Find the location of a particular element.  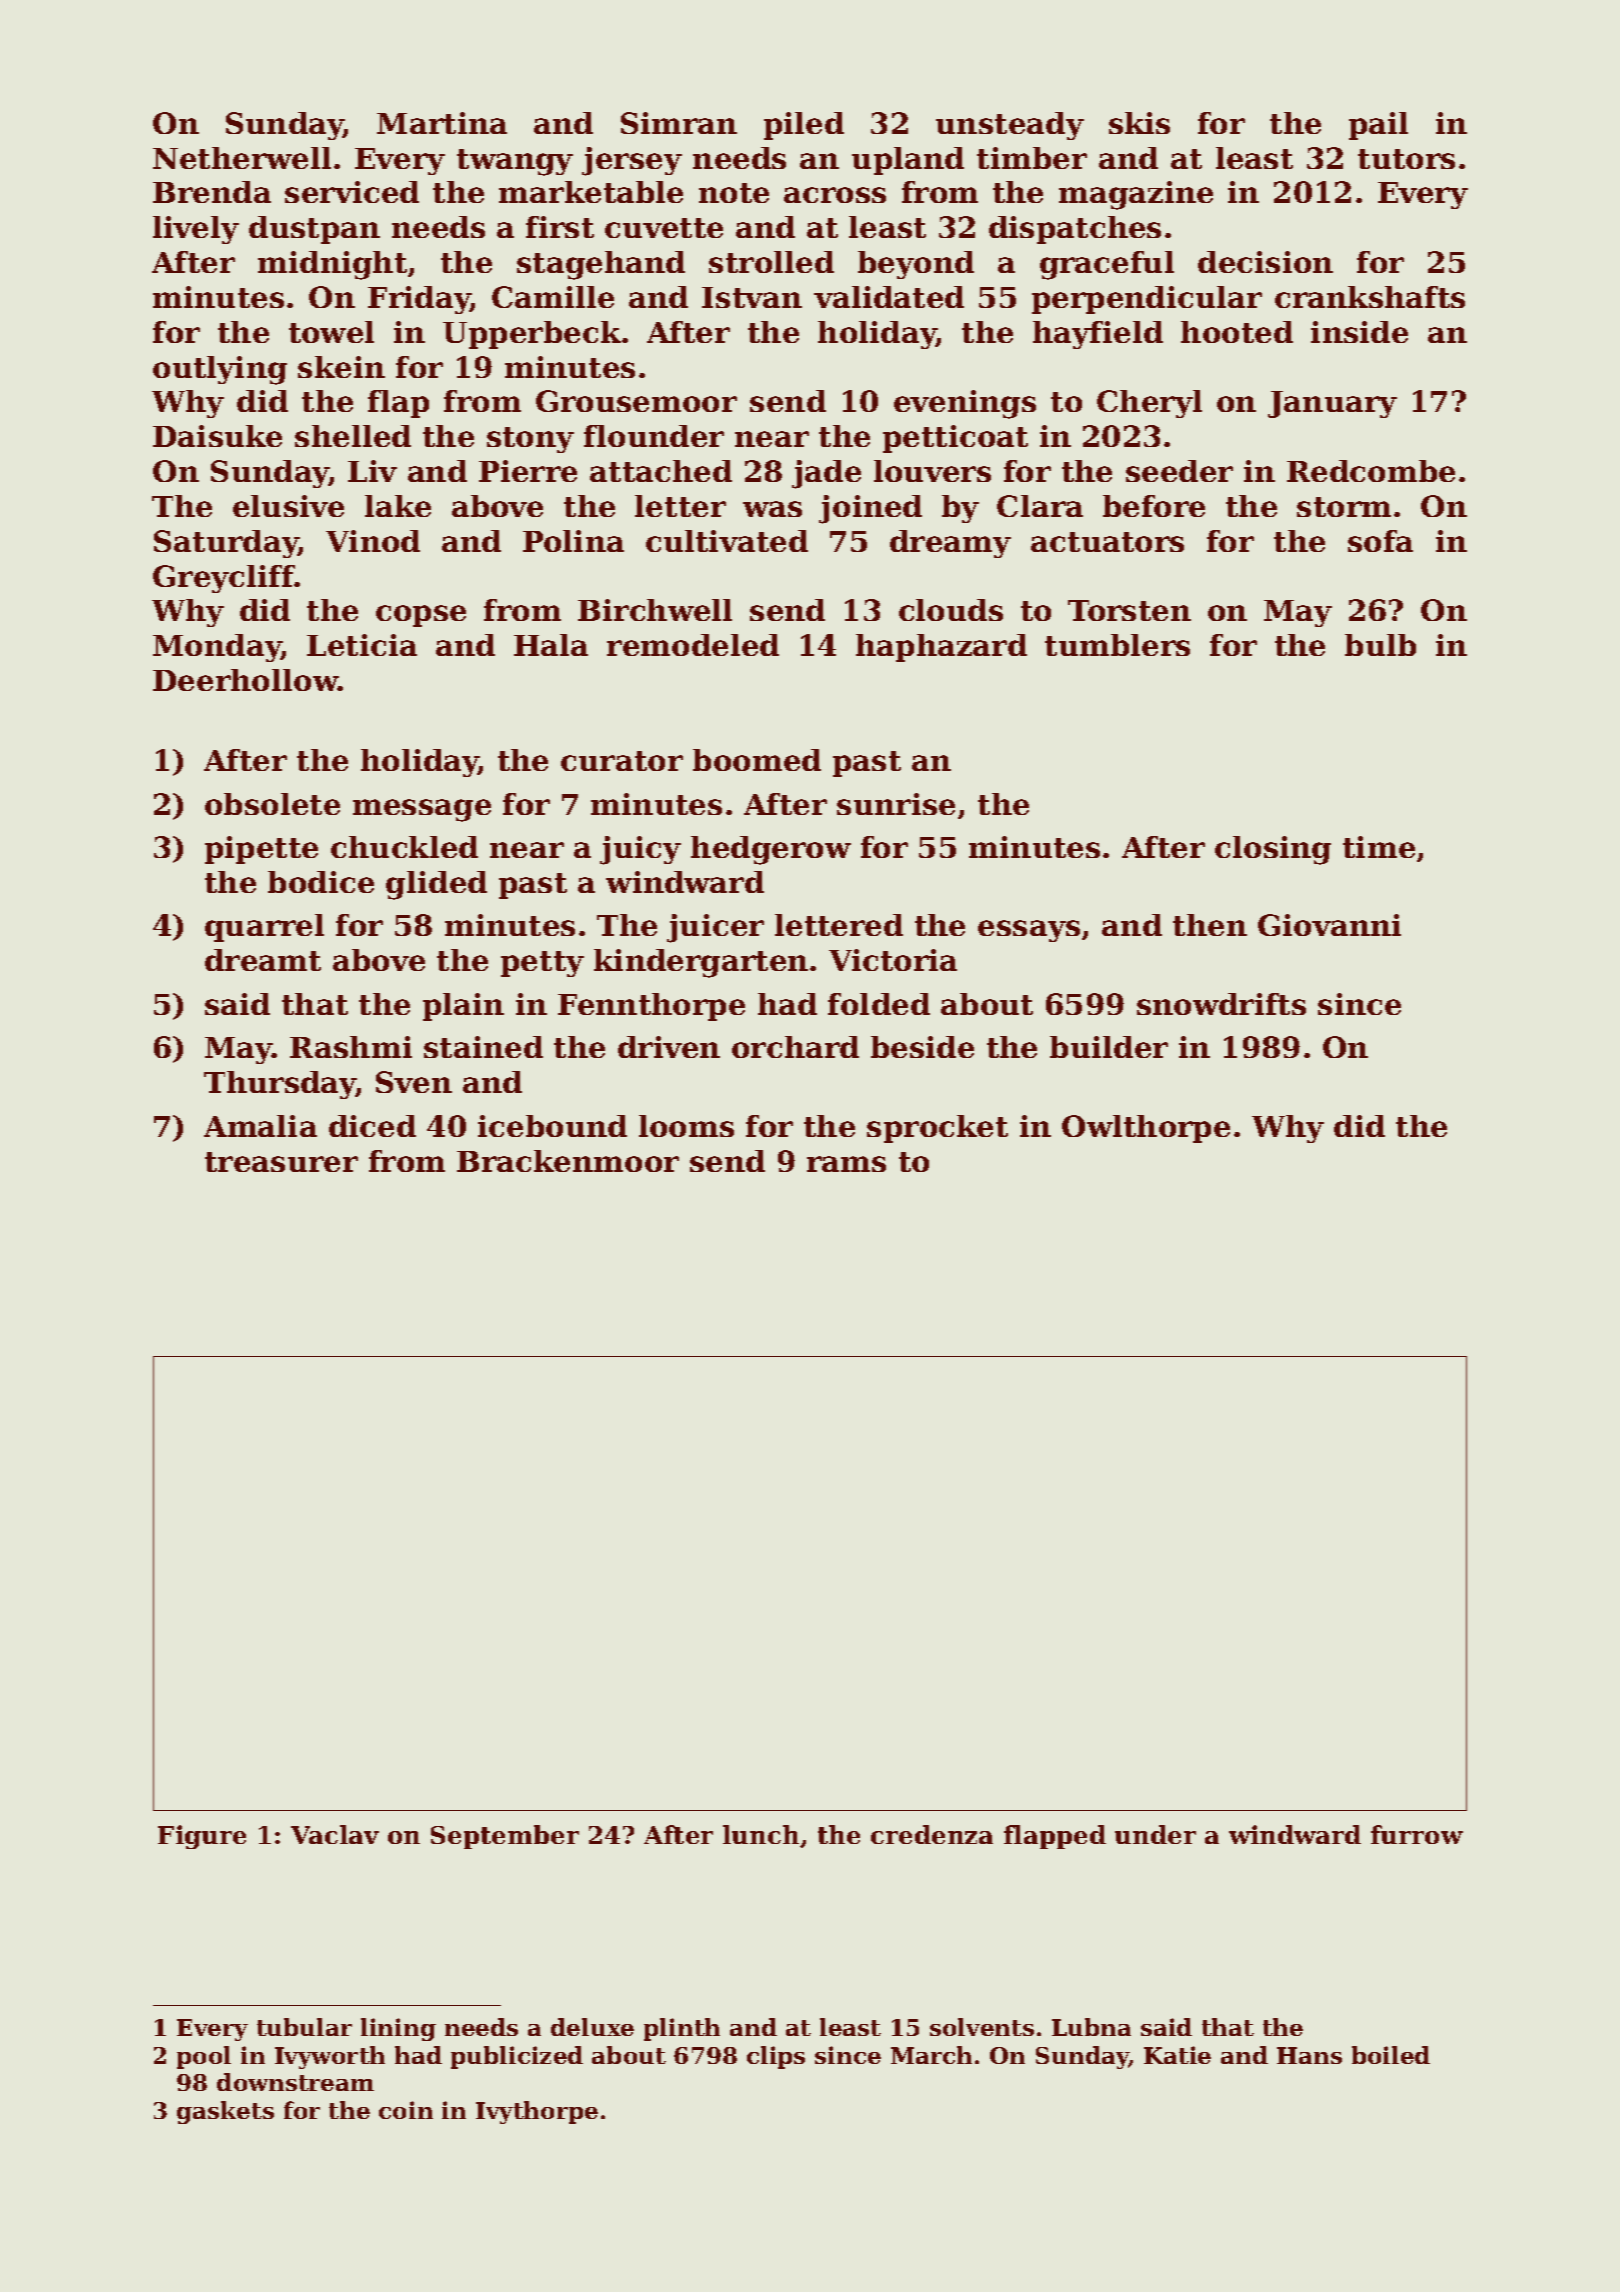

Owlthorpe is located at coordinates (1146, 1129).
